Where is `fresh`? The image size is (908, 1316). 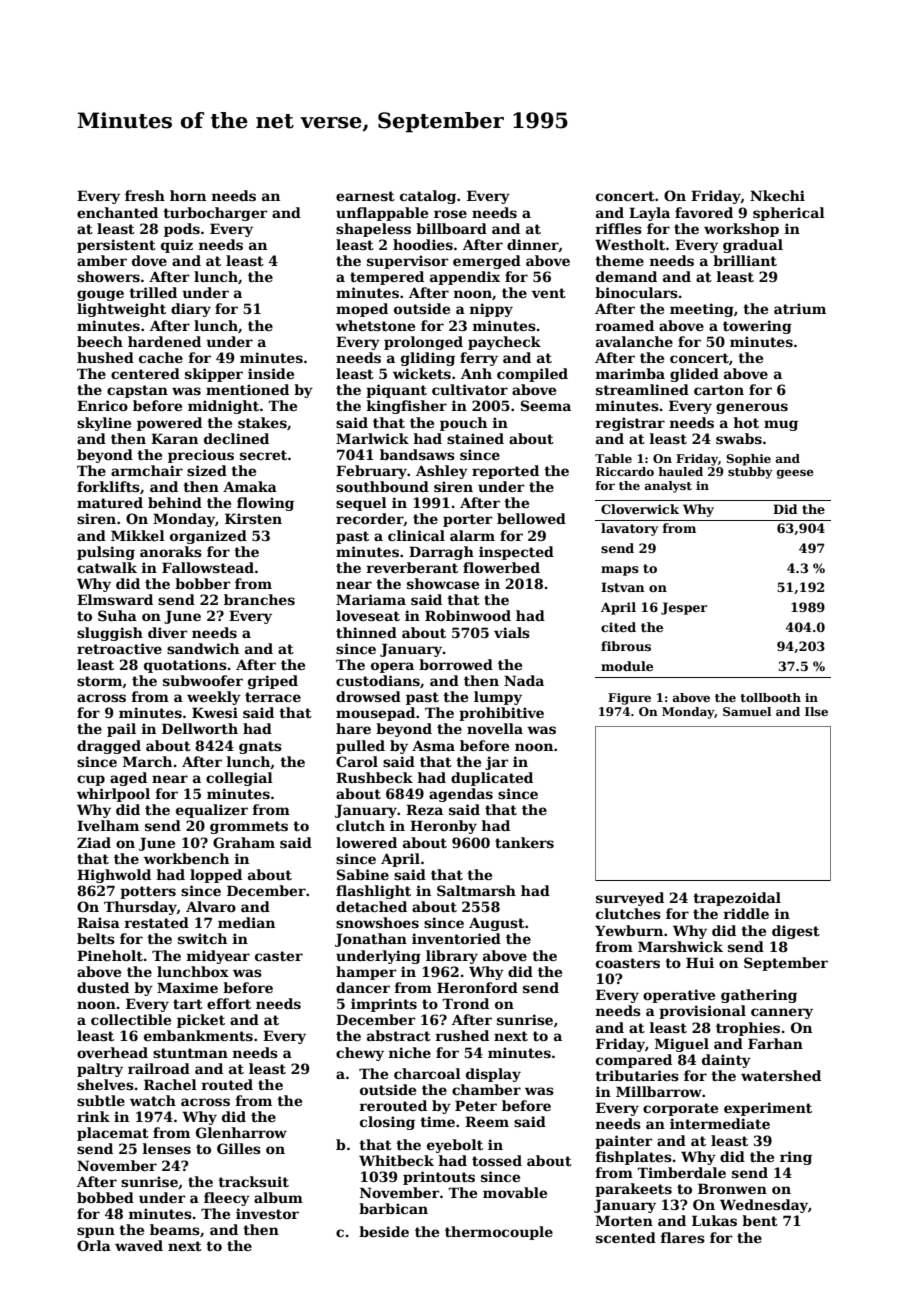 fresh is located at coordinates (145, 195).
